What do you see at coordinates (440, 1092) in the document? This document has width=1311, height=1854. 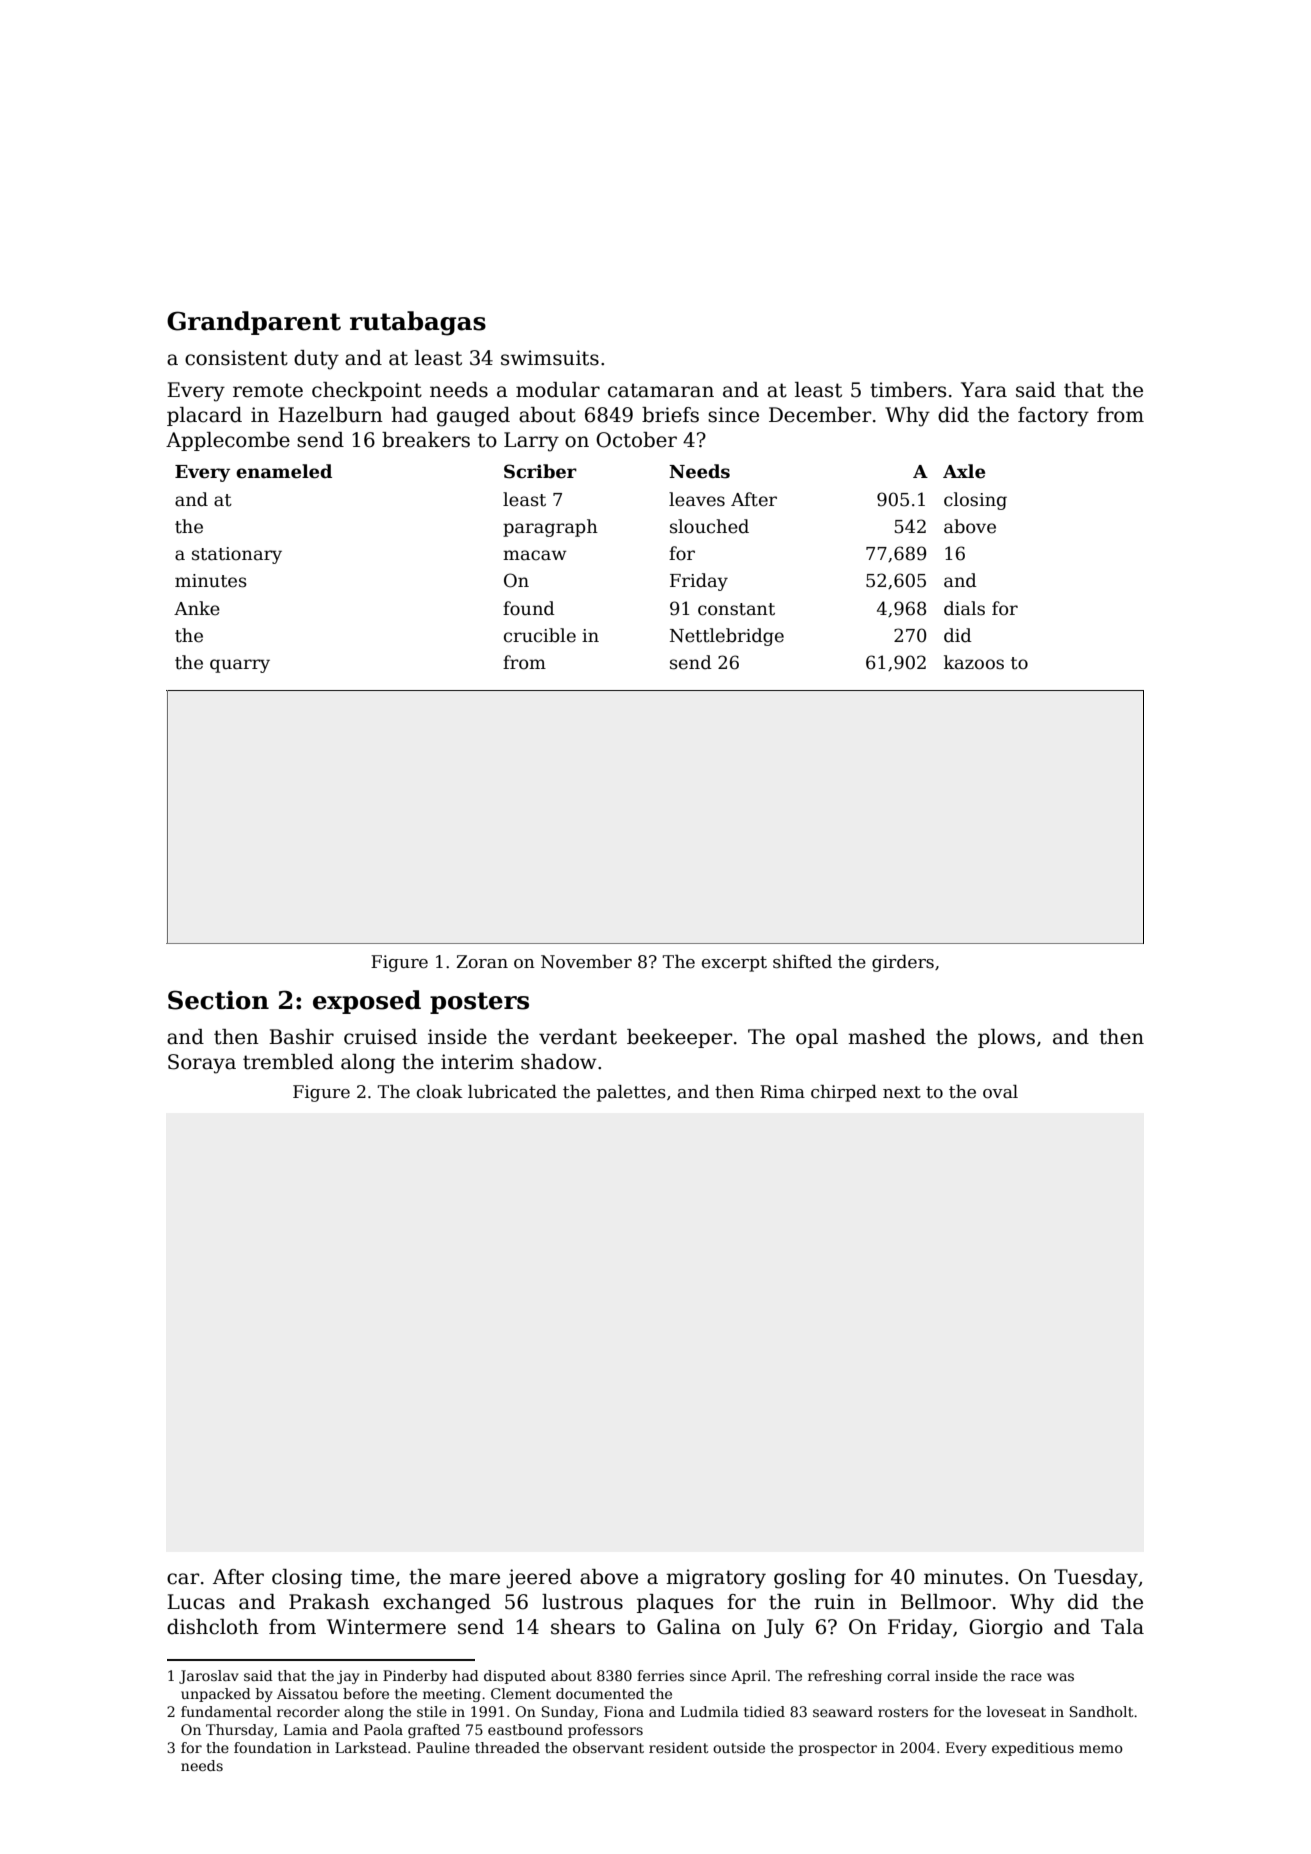 I see `cloak` at bounding box center [440, 1092].
